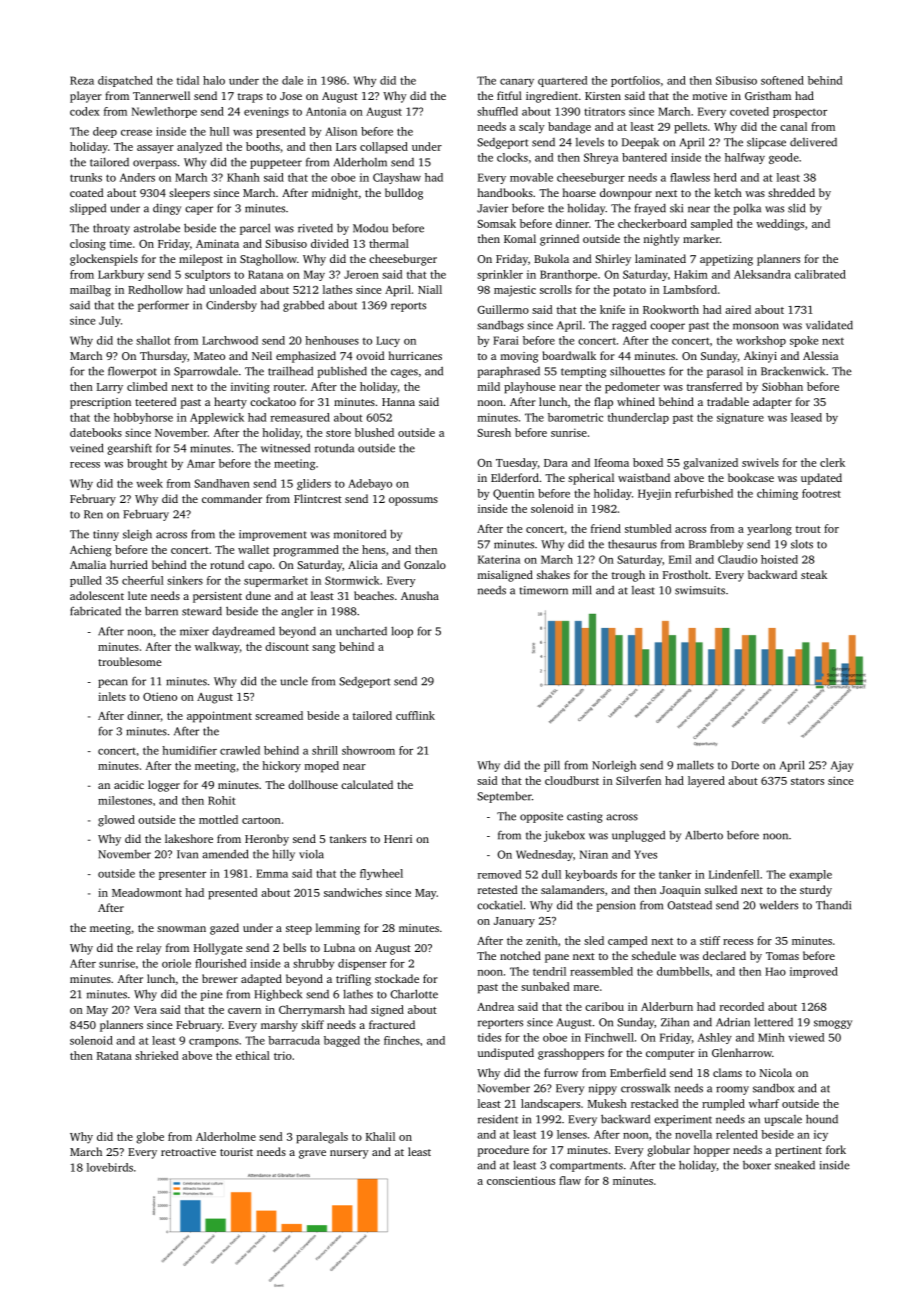 The image size is (924, 1308). Describe the element at coordinates (800, 113) in the screenshot. I see `prospector` at that location.
